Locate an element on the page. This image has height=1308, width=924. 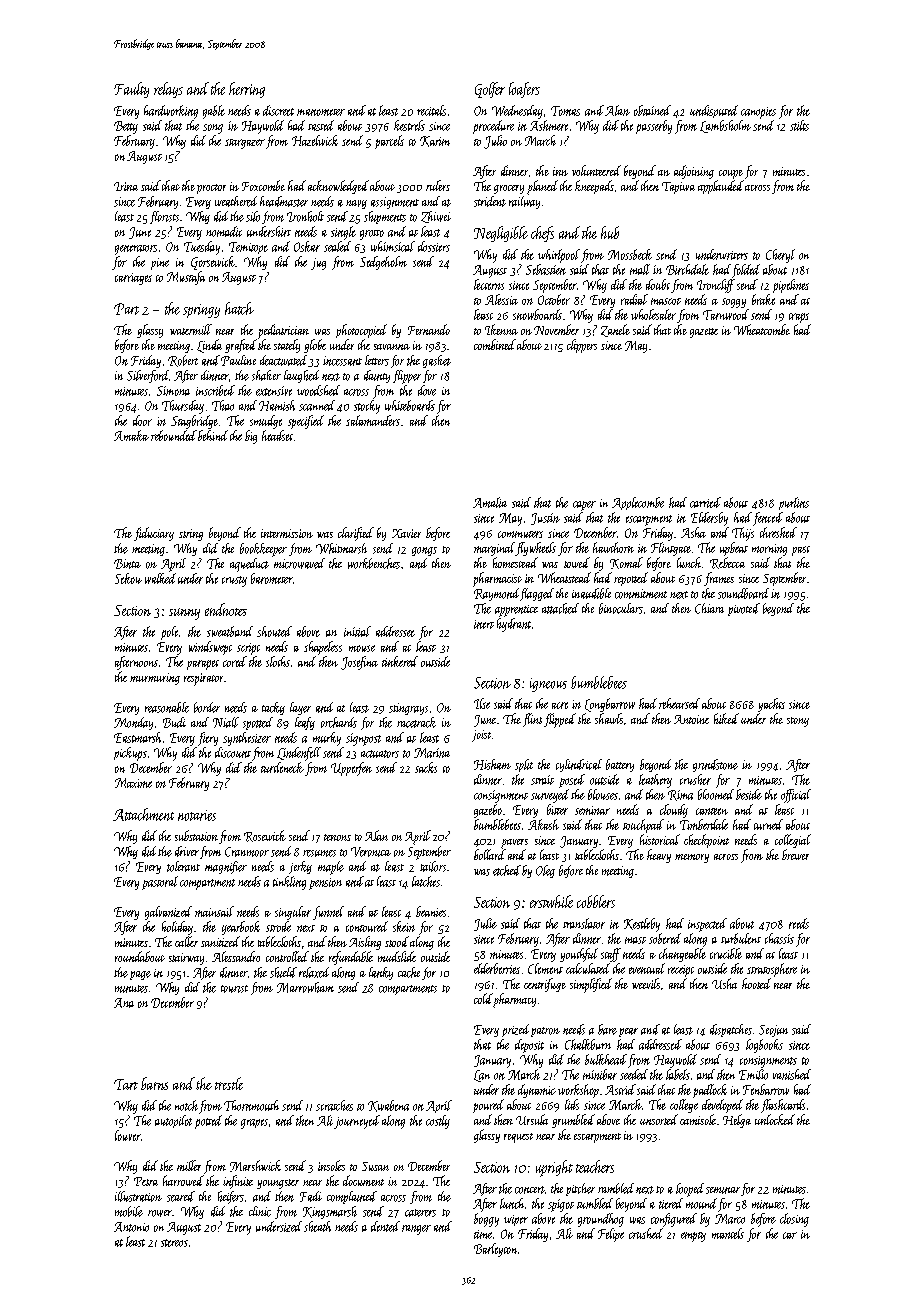
Veronica is located at coordinates (371, 852).
